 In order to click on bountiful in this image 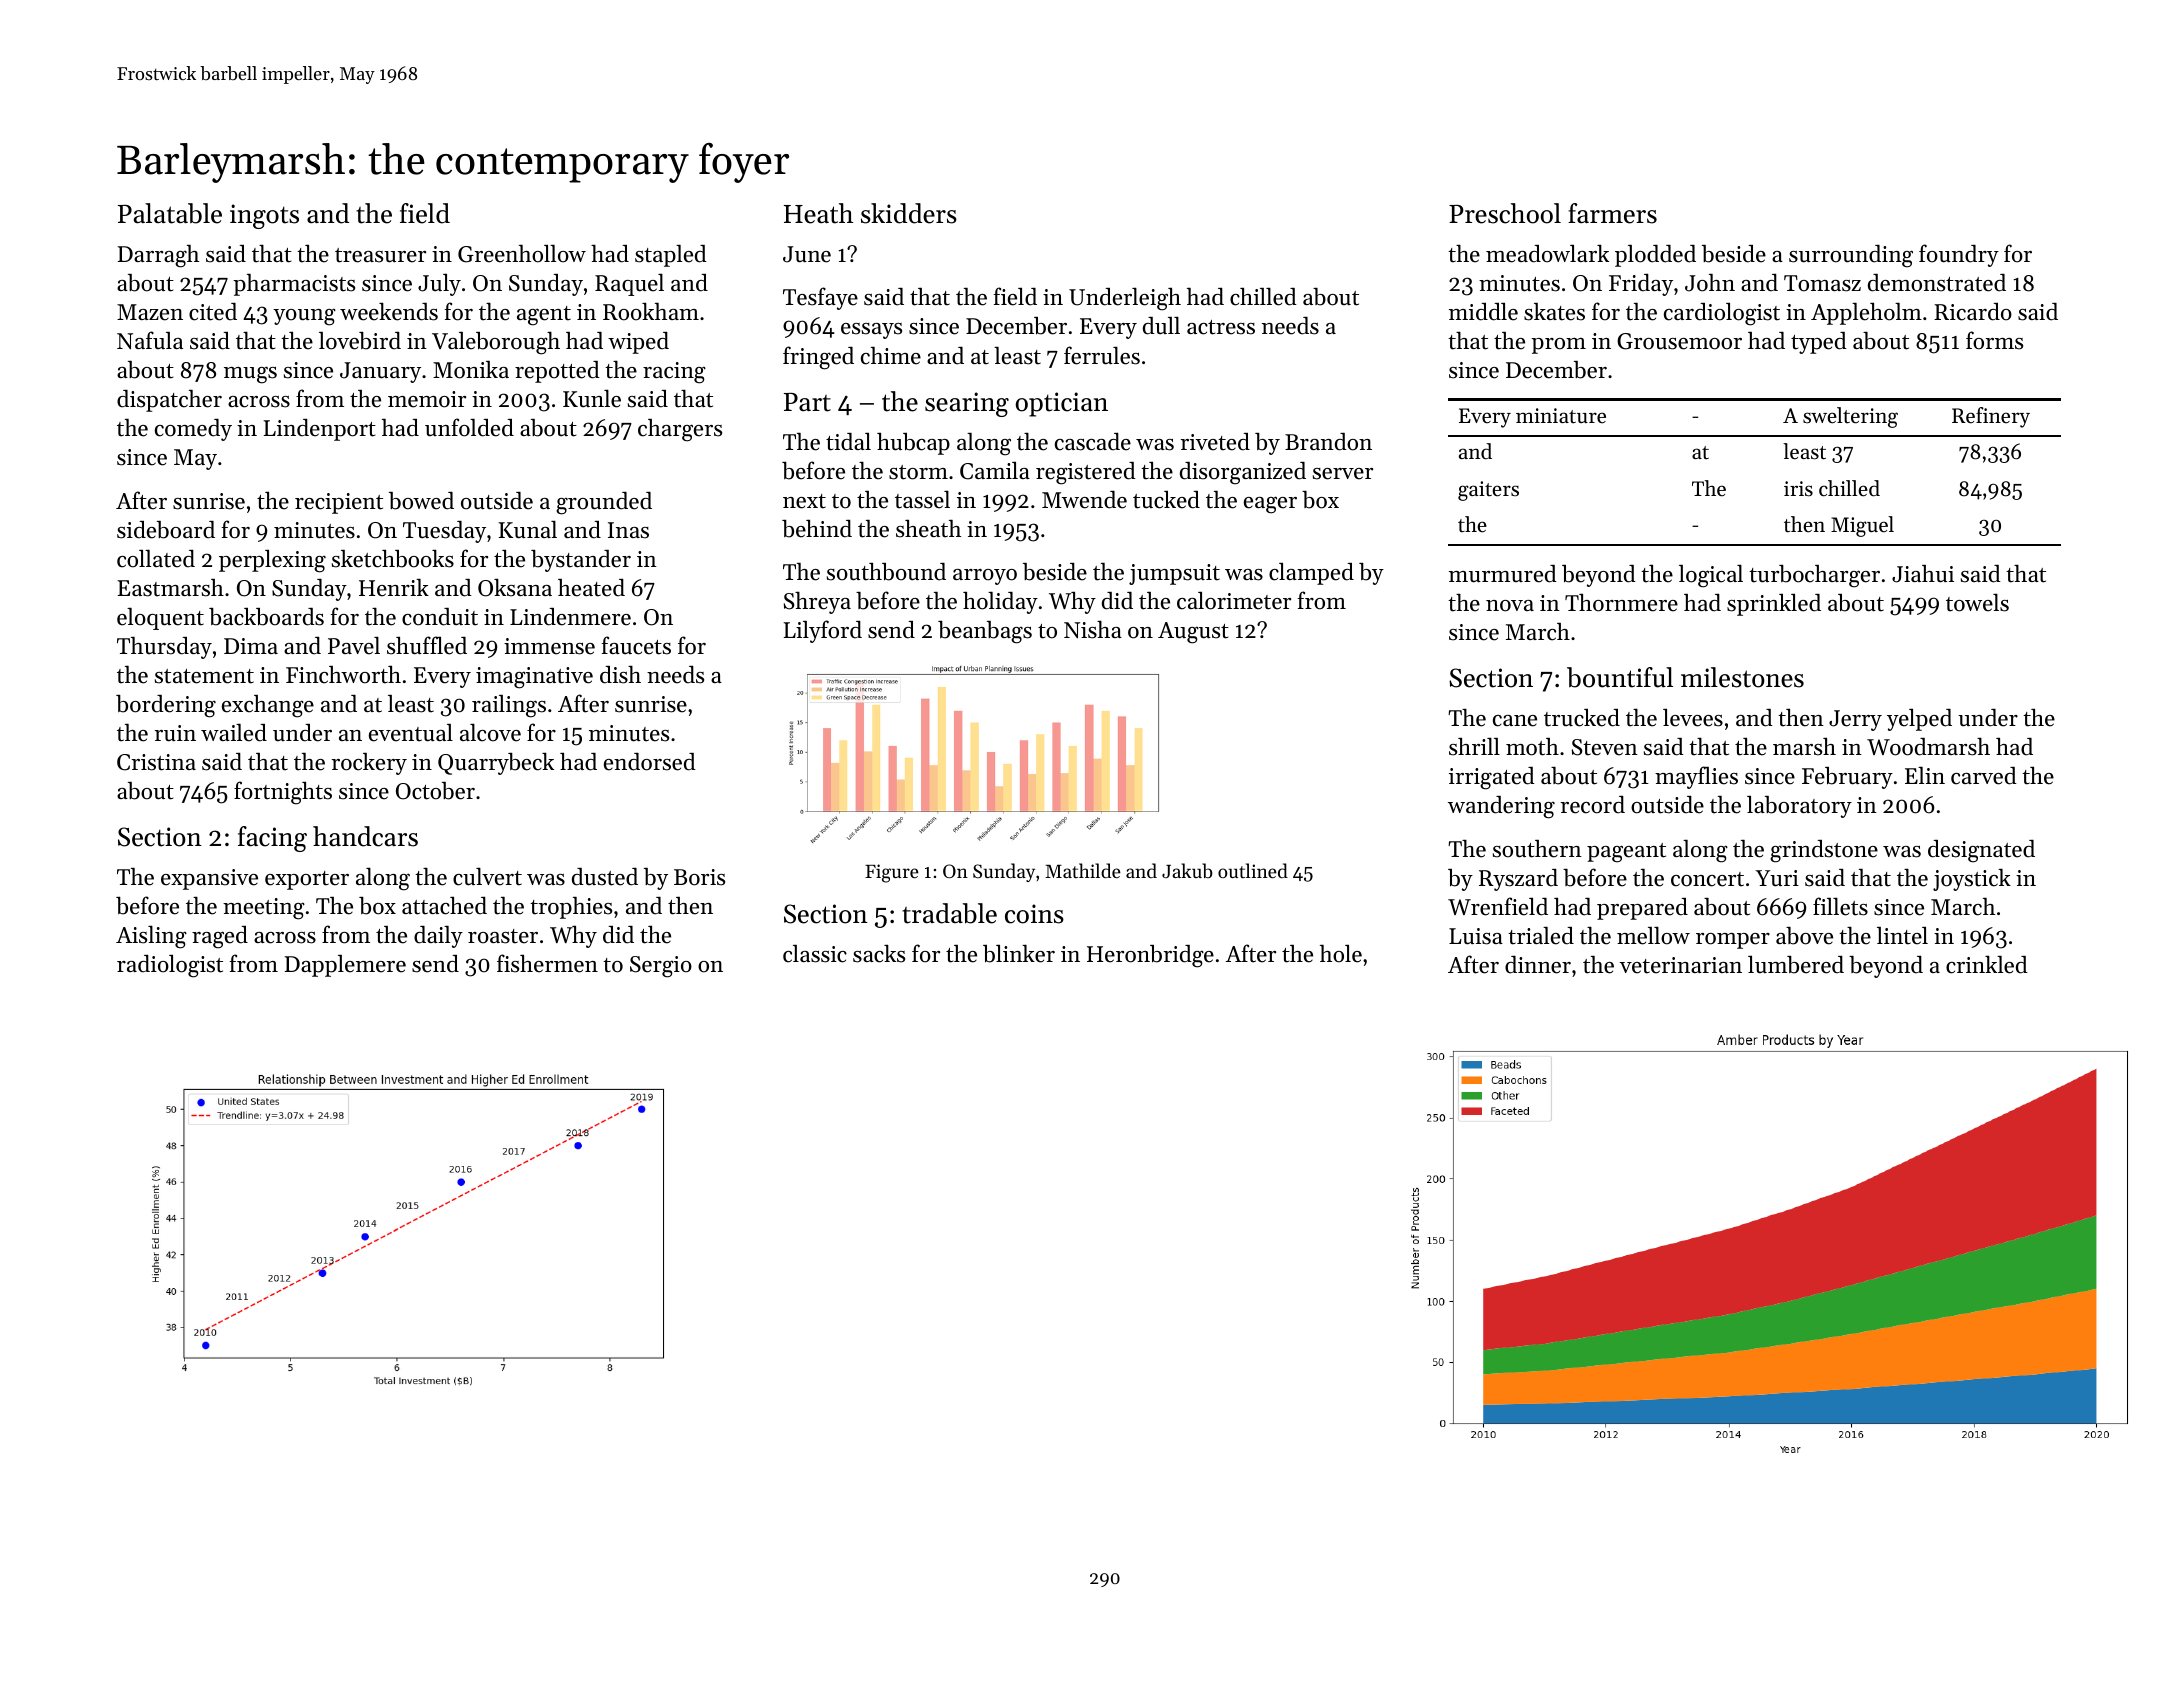, I will do `click(1620, 677)`.
